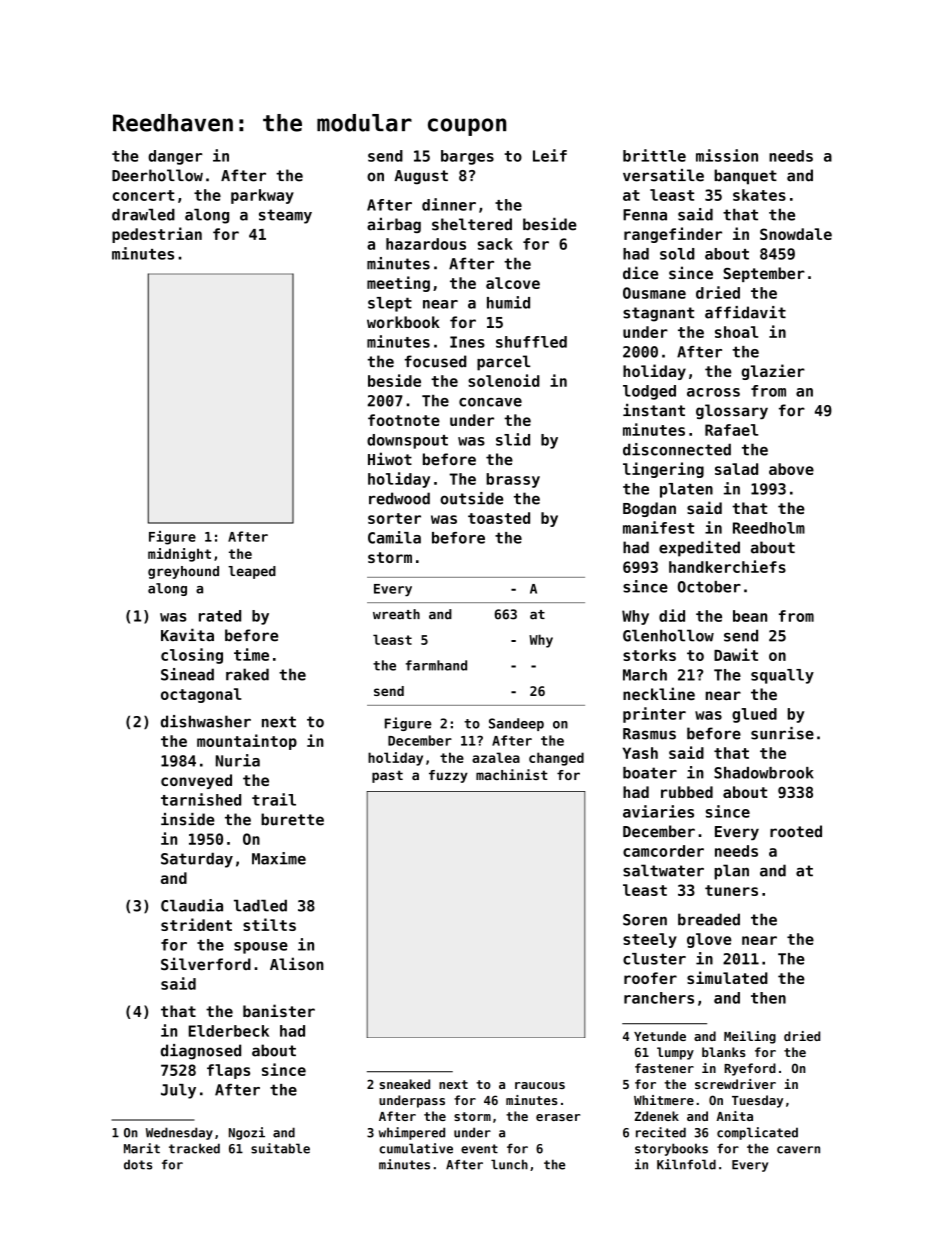 Image resolution: width=952 pixels, height=1233 pixels. What do you see at coordinates (798, 1150) in the screenshot?
I see `cavern` at bounding box center [798, 1150].
